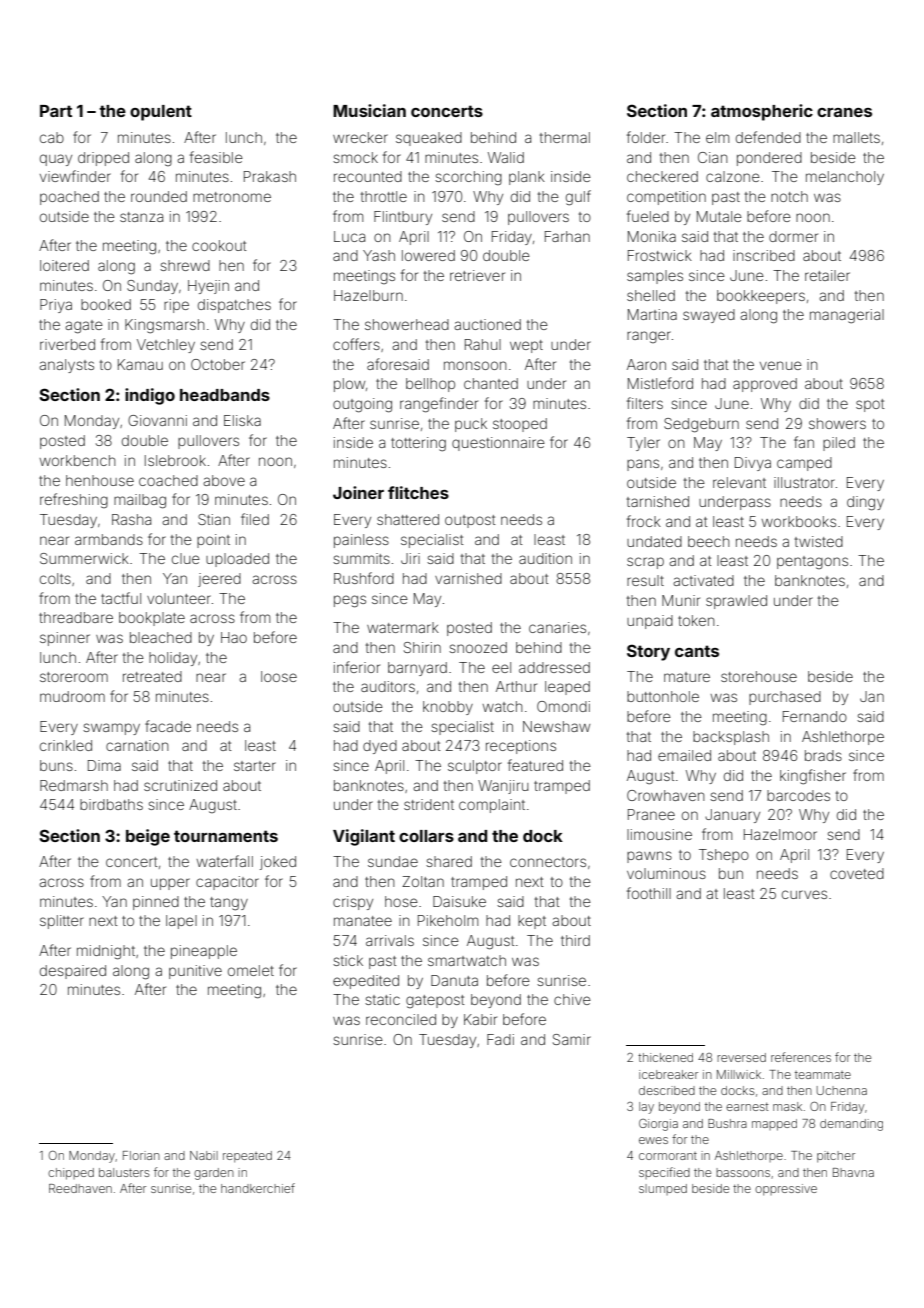 This page has width=924, height=1308. What do you see at coordinates (856, 137) in the page?
I see `mallets` at bounding box center [856, 137].
